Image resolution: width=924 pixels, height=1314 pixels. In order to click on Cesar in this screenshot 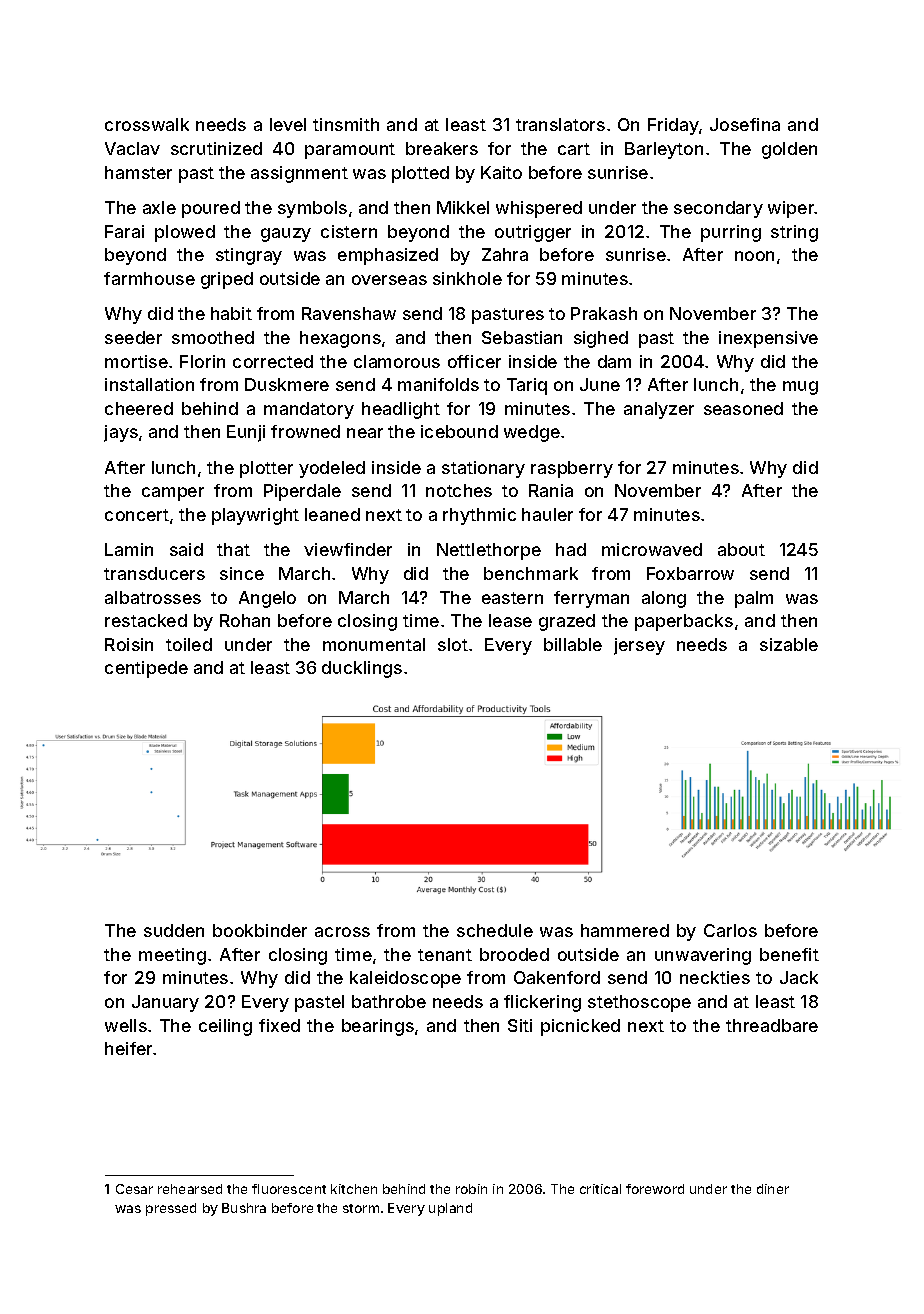, I will do `click(134, 1189)`.
